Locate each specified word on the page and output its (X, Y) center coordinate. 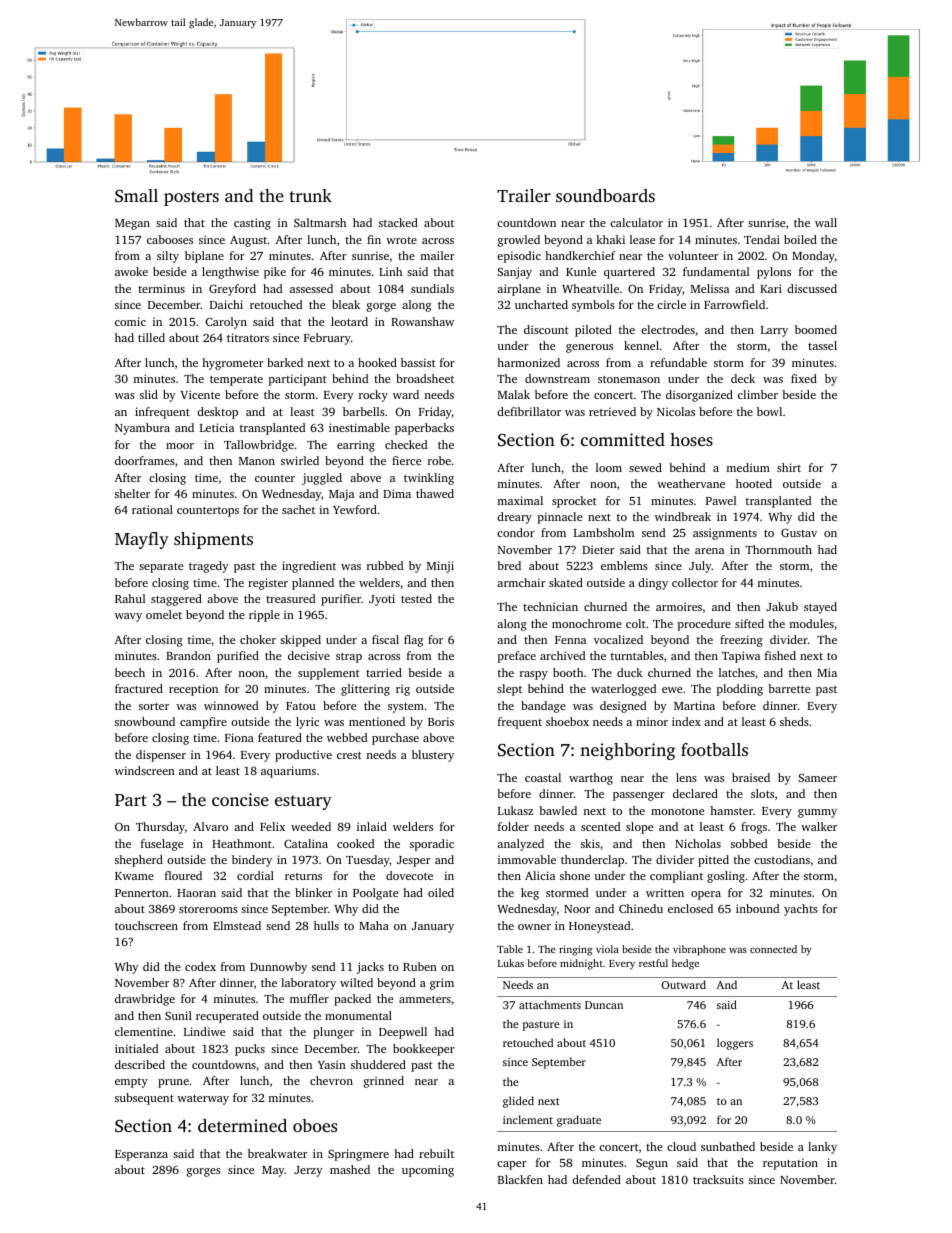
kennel (641, 345)
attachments (550, 1004)
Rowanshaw (422, 321)
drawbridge (145, 1000)
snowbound (145, 721)
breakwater (278, 1153)
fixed (804, 378)
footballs (714, 749)
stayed (820, 608)
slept (509, 690)
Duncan (604, 1005)
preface (517, 657)
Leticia (217, 427)
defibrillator (529, 411)
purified (238, 657)
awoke (131, 271)
